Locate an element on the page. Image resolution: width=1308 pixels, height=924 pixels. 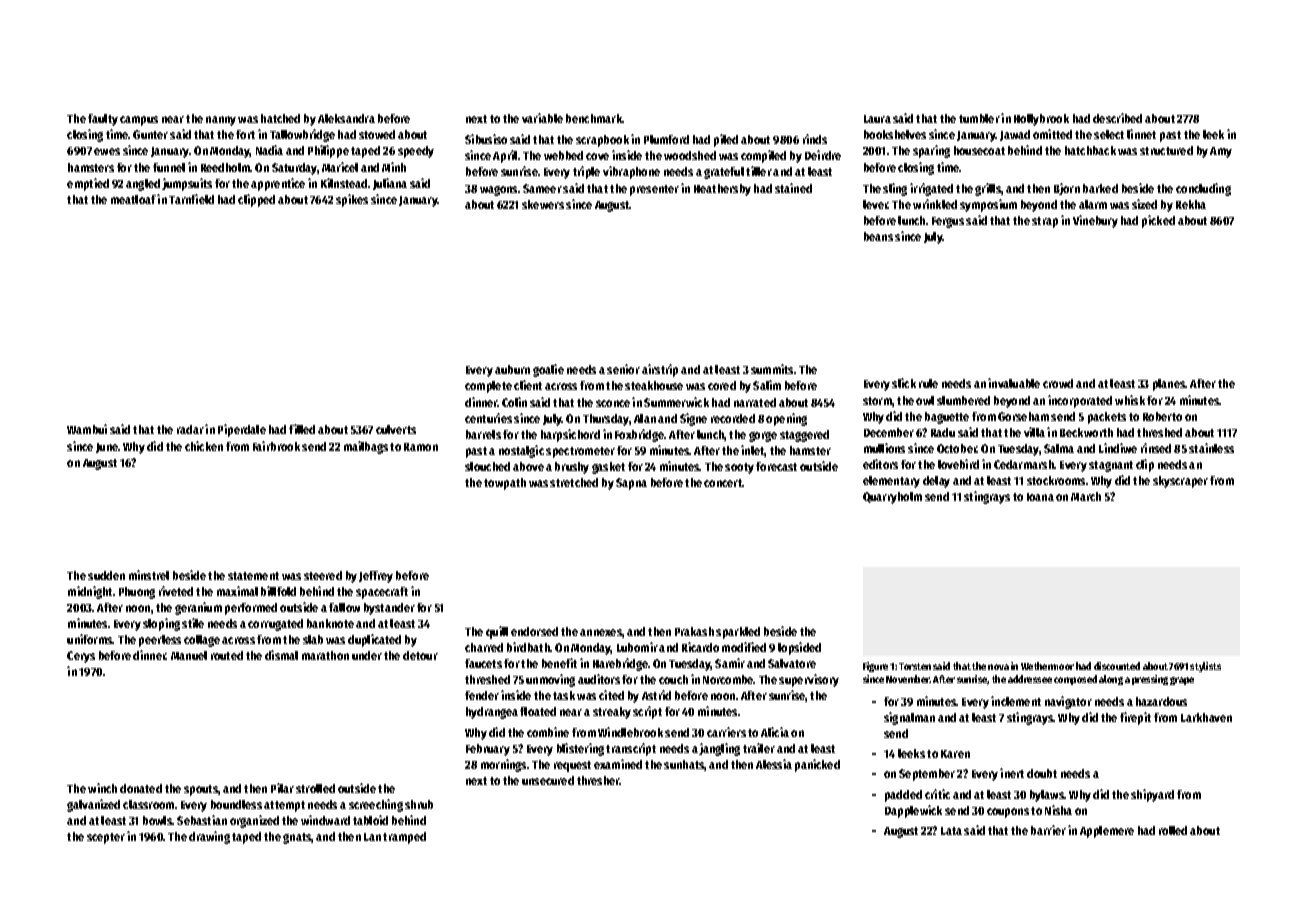
described is located at coordinates (1117, 118).
